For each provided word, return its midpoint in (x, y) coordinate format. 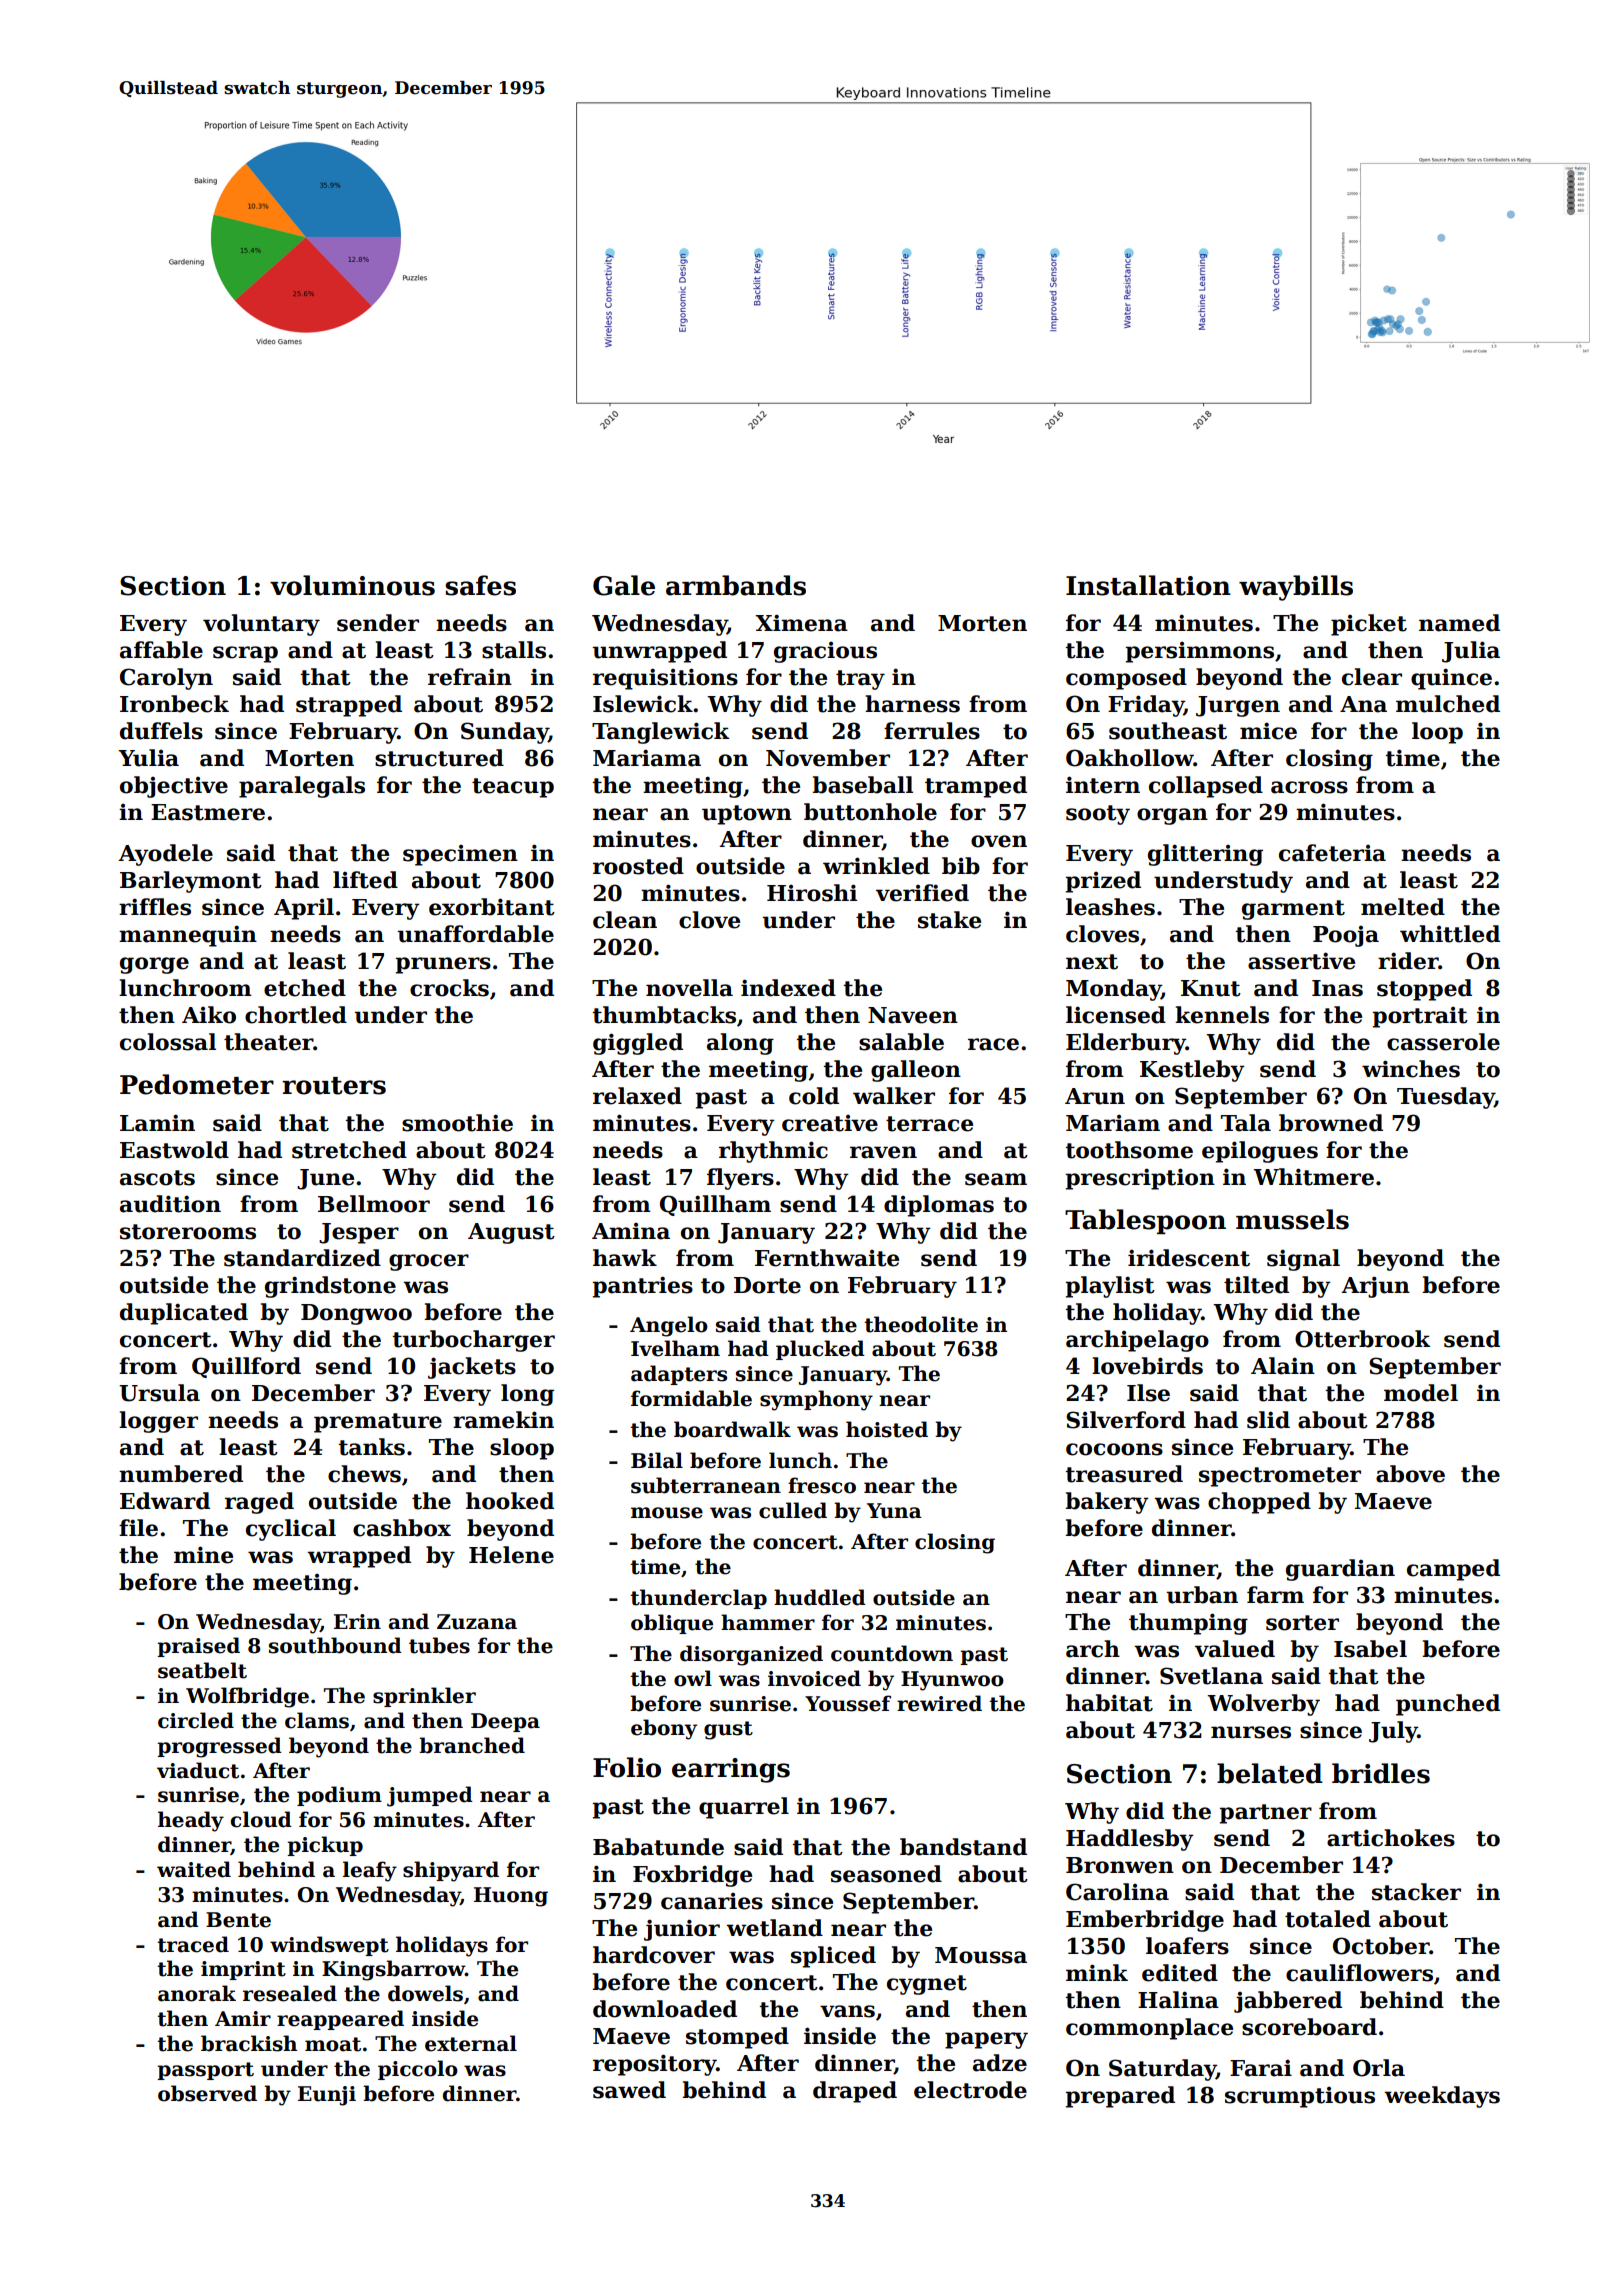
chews (364, 1474)
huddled (820, 1597)
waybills (1296, 588)
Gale (624, 585)
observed (207, 2093)
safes (480, 585)
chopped (1259, 1503)
